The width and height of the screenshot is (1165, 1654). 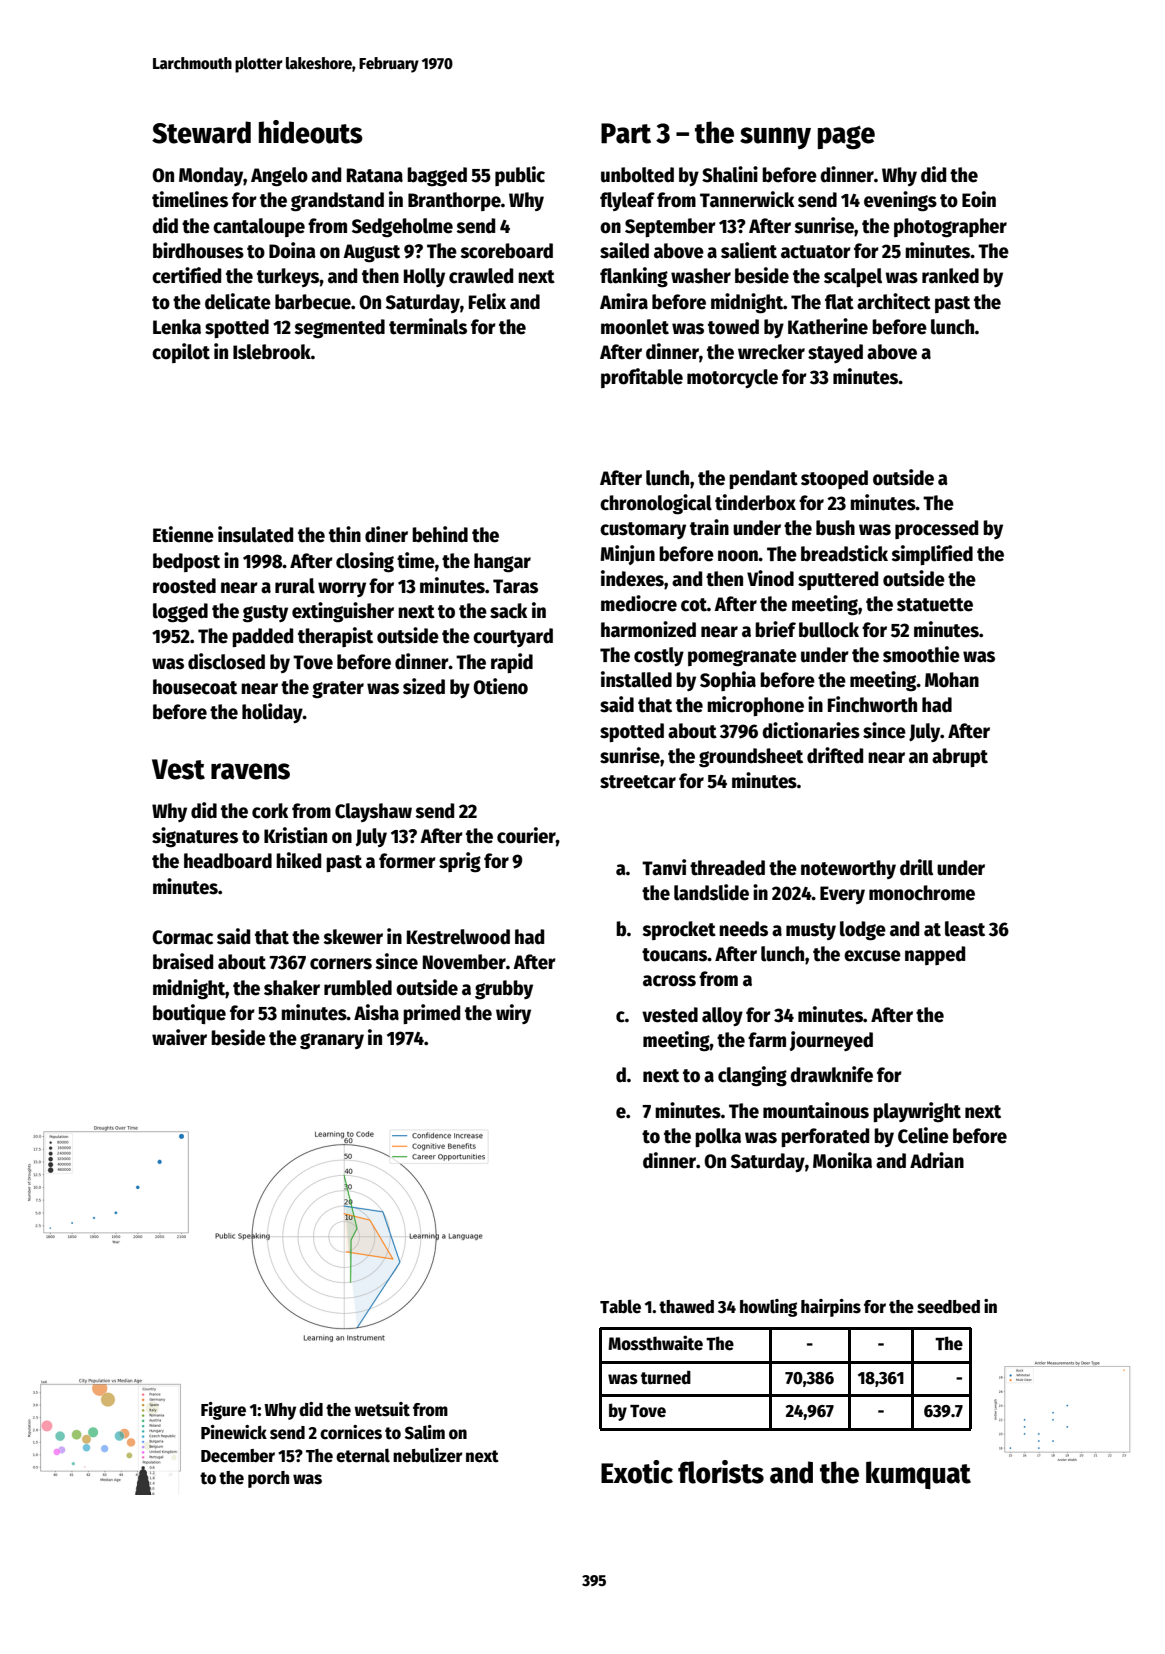 What do you see at coordinates (960, 757) in the screenshot?
I see `abrupt` at bounding box center [960, 757].
